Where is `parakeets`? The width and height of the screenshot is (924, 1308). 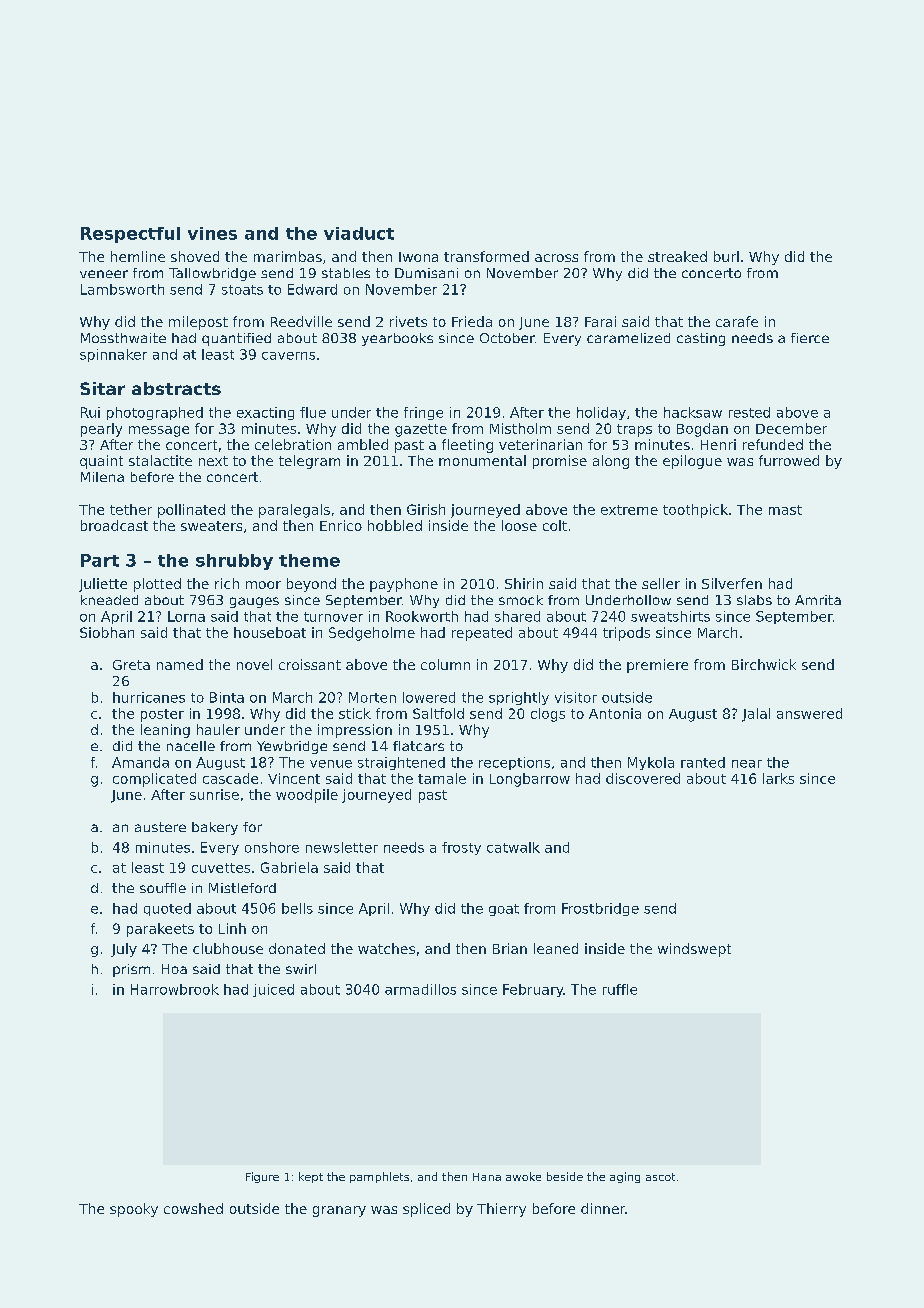 parakeets is located at coordinates (160, 930).
